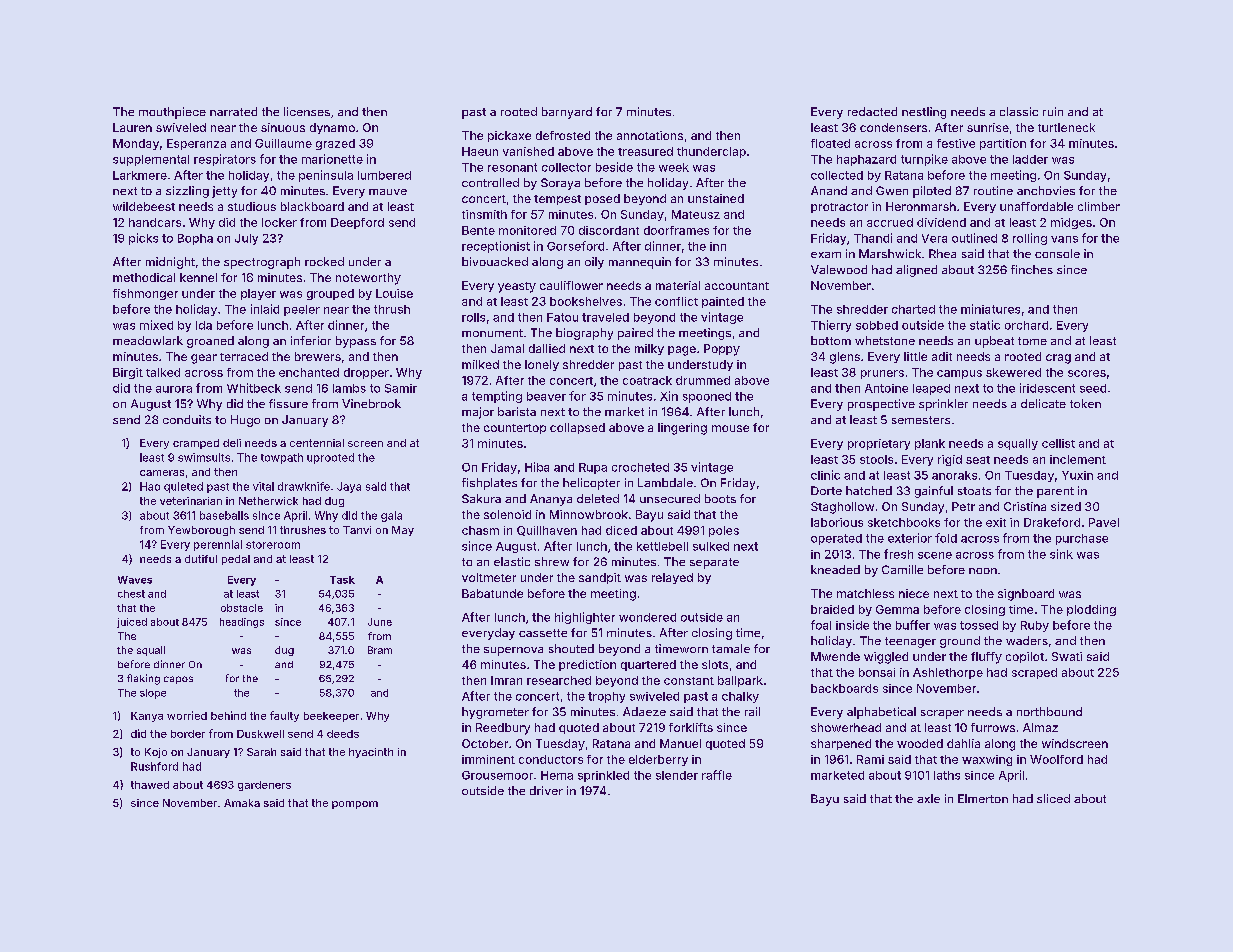 The height and width of the screenshot is (952, 1233). What do you see at coordinates (1058, 359) in the screenshot?
I see `crag` at bounding box center [1058, 359].
